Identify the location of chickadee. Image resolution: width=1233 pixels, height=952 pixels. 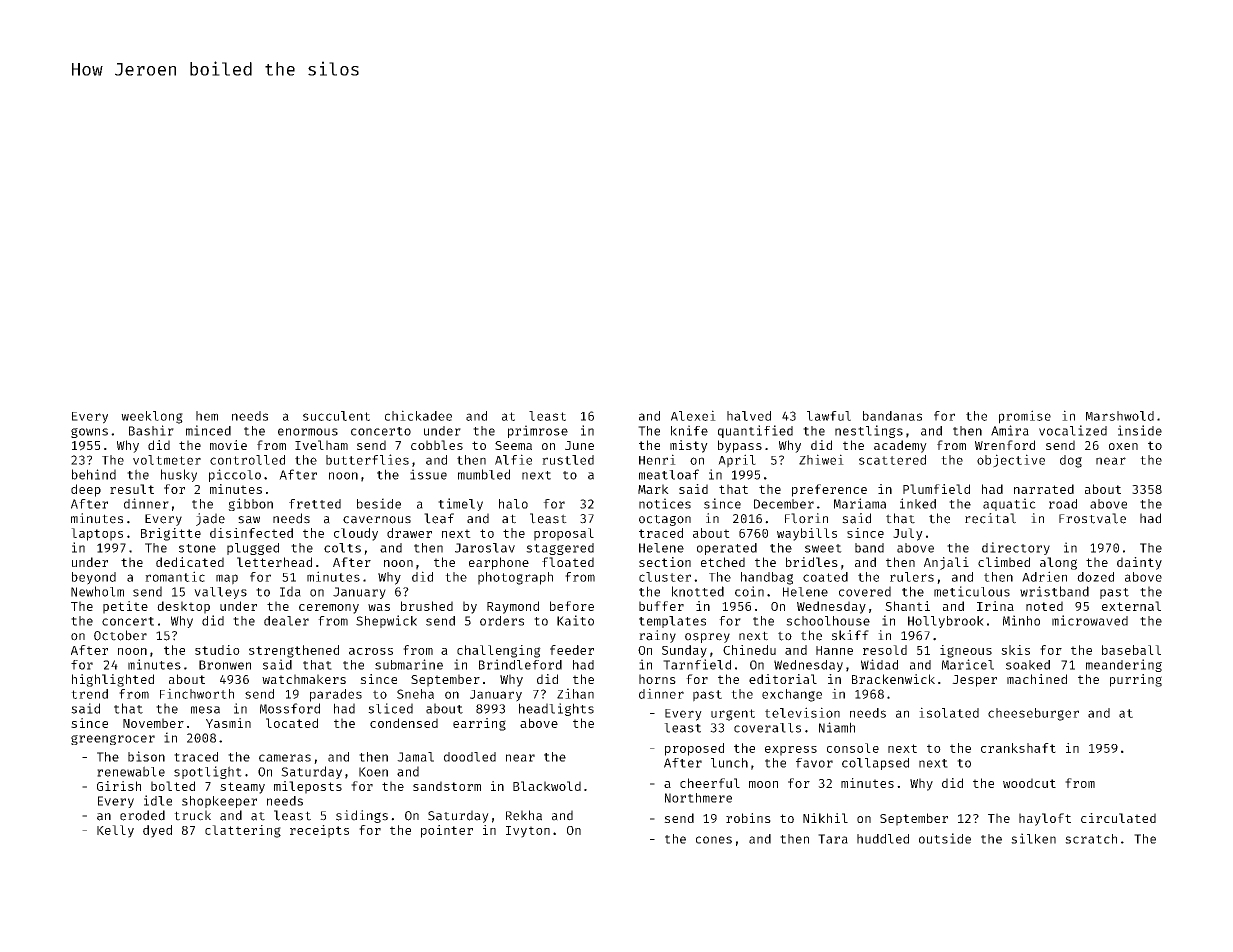
(418, 415).
